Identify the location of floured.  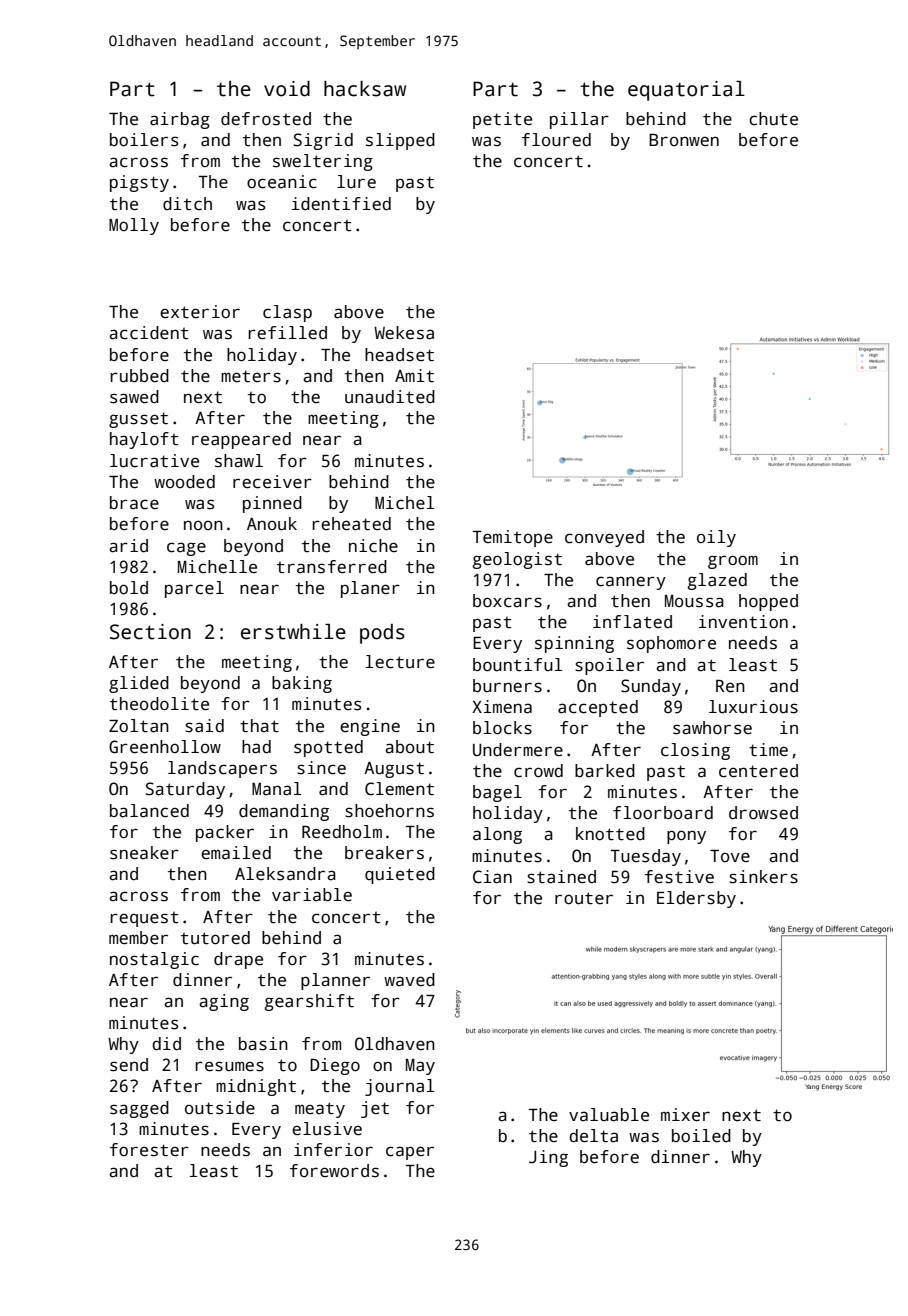
(556, 140).
